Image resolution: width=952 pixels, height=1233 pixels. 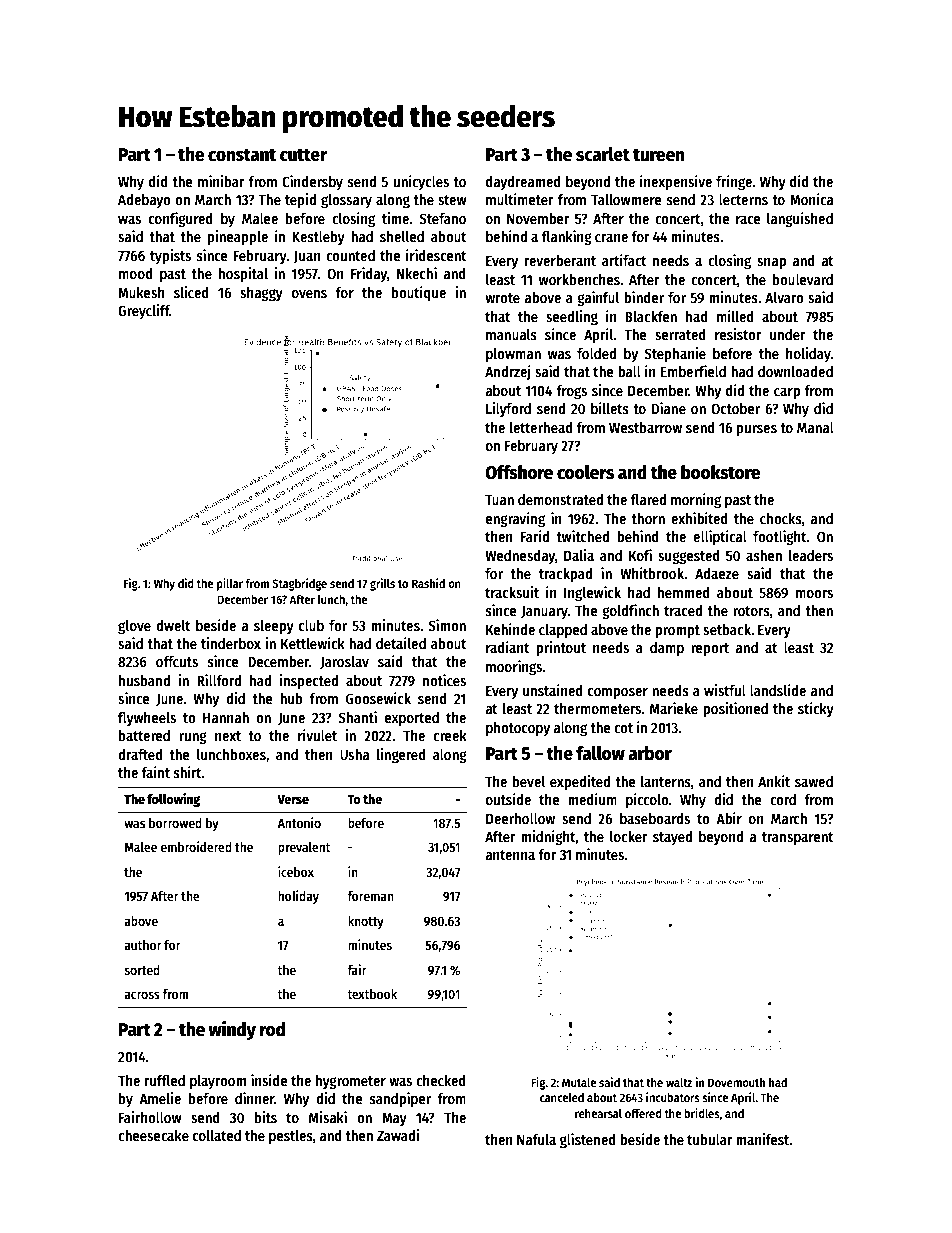 I want to click on windy, so click(x=232, y=1030).
